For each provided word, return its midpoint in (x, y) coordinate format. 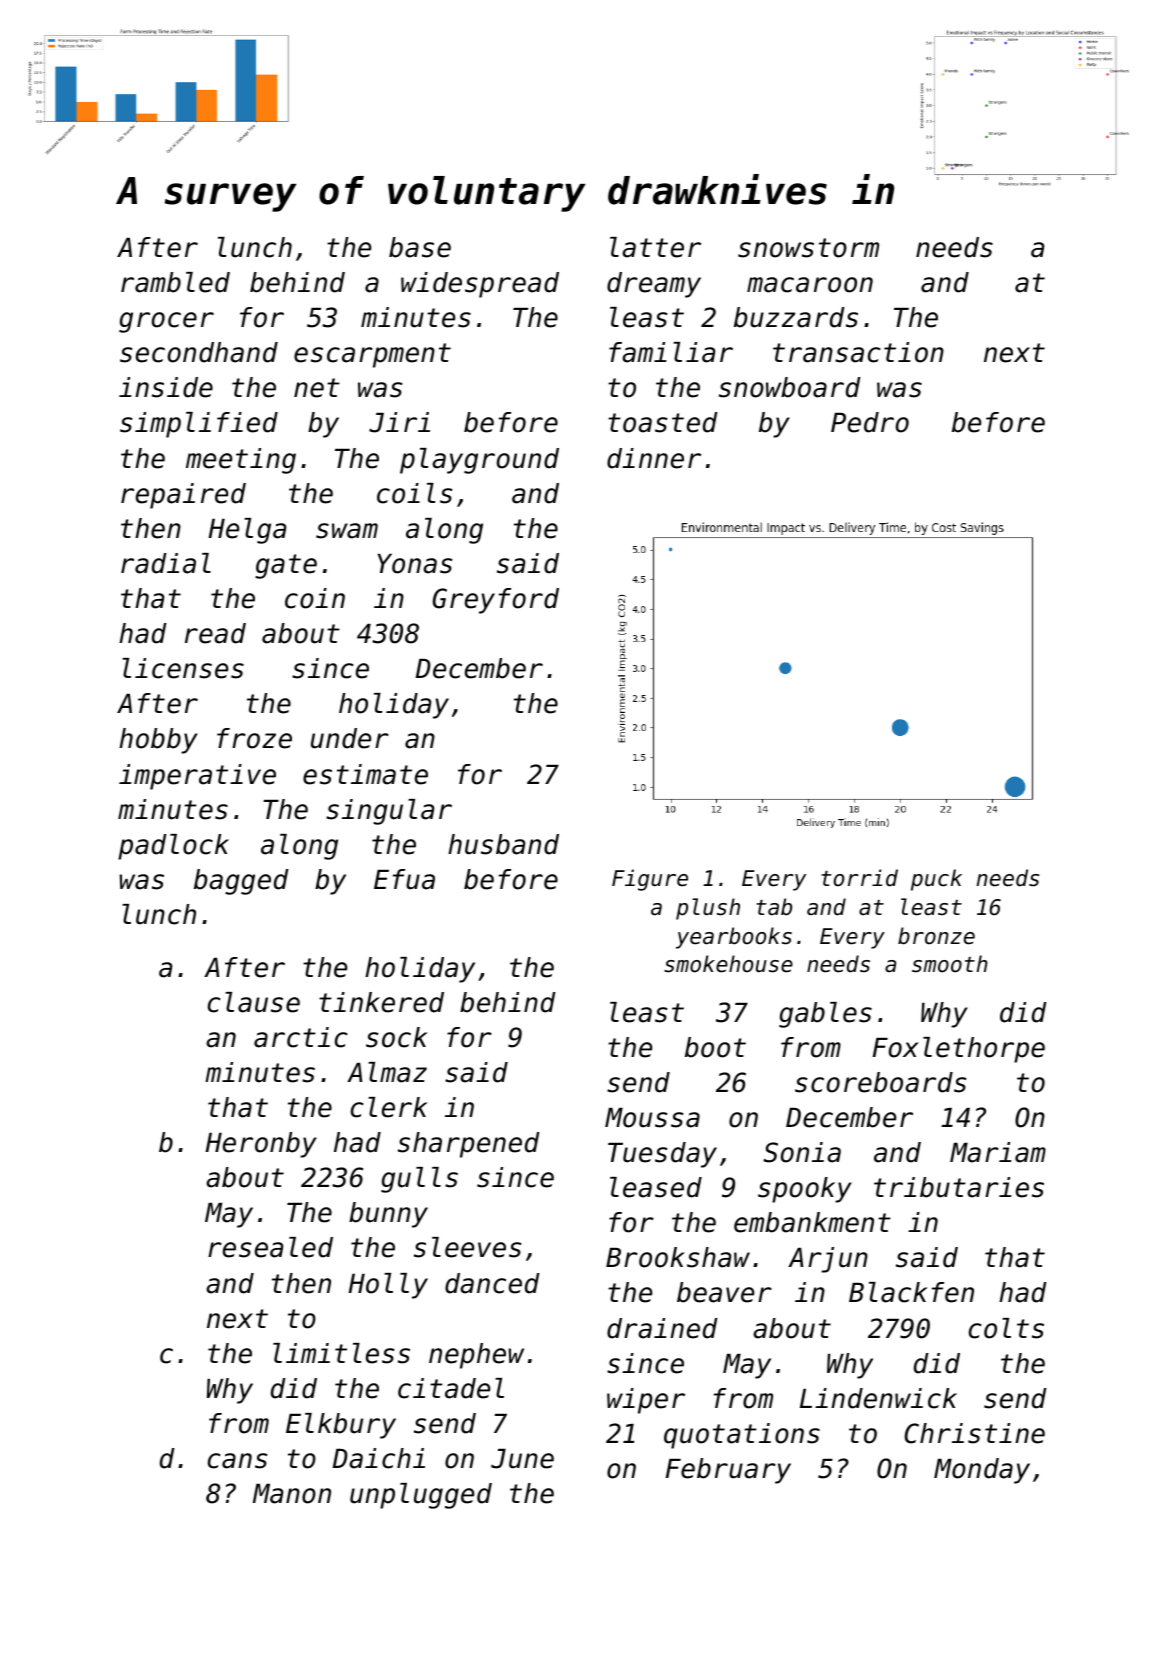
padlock (173, 847)
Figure (650, 880)
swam (347, 531)
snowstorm (808, 248)
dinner (654, 458)
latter (655, 247)
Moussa (652, 1118)
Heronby (261, 1145)
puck (936, 880)
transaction (858, 352)
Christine (974, 1433)
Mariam (998, 1152)
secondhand (199, 352)
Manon (292, 1494)
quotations (742, 1436)
